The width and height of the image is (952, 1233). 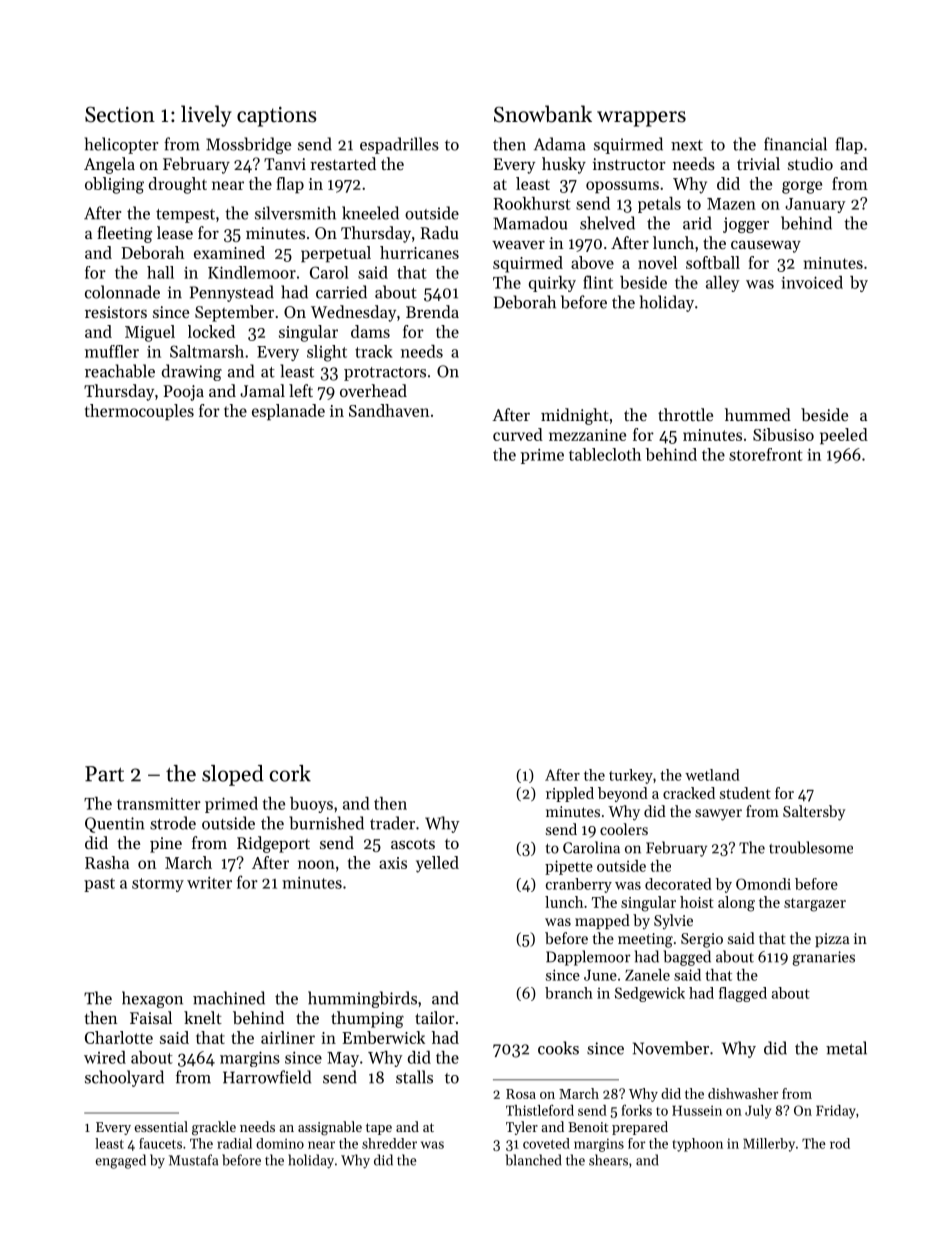 I want to click on financial, so click(x=795, y=144).
